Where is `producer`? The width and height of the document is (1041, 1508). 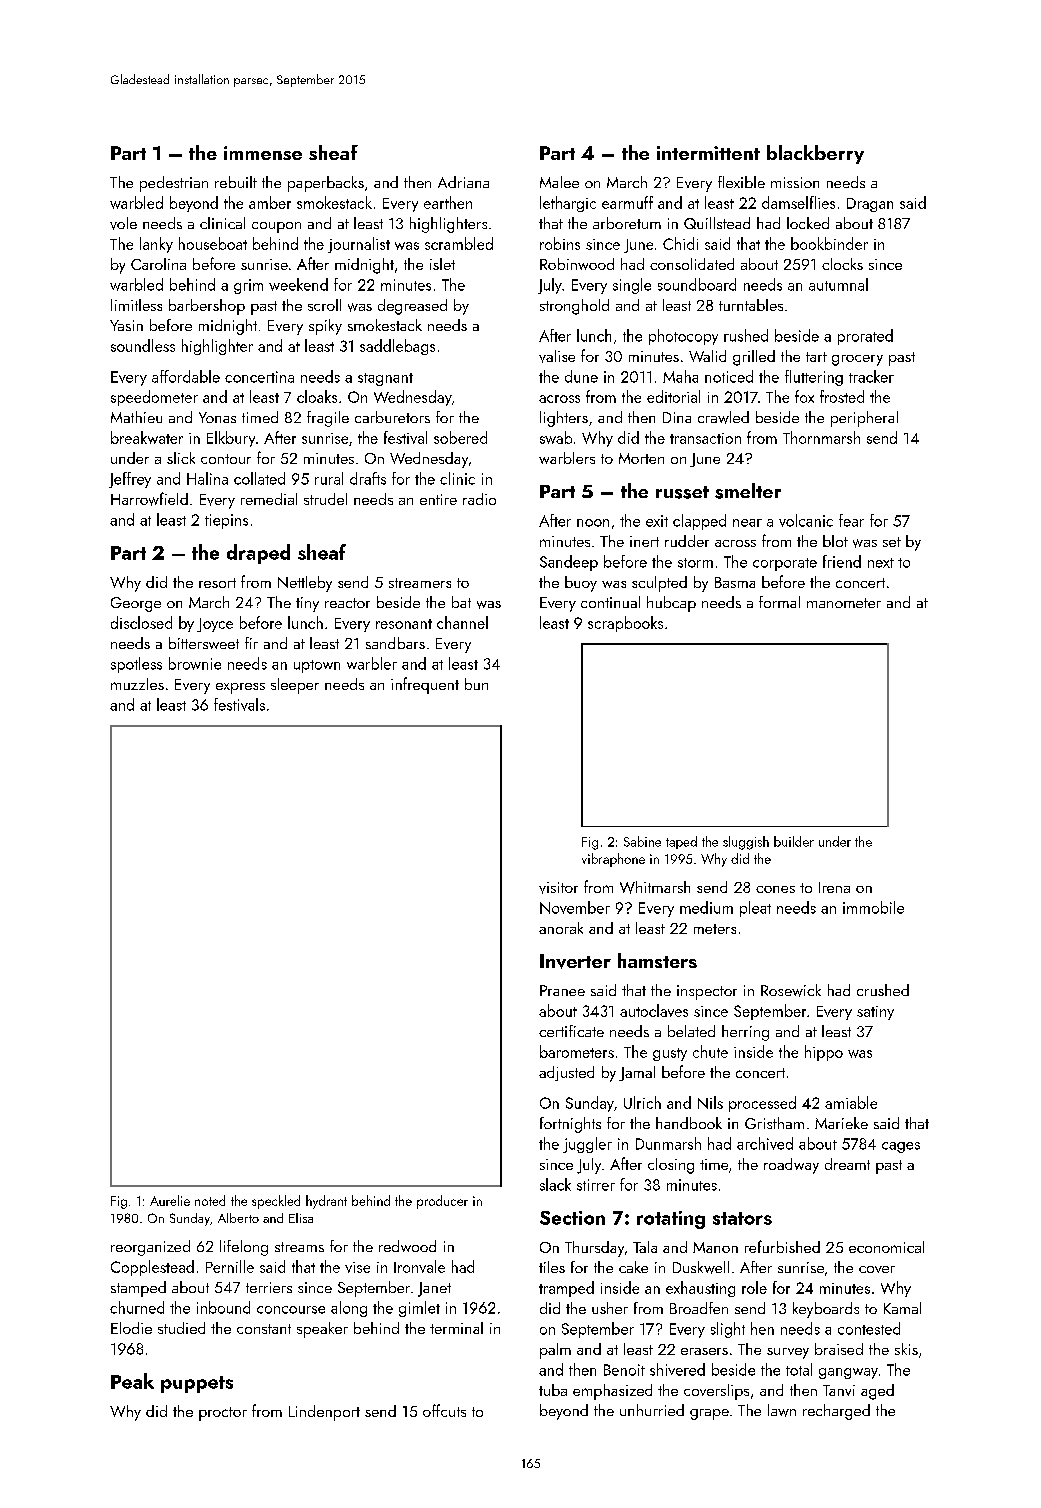
producer is located at coordinates (442, 1202).
